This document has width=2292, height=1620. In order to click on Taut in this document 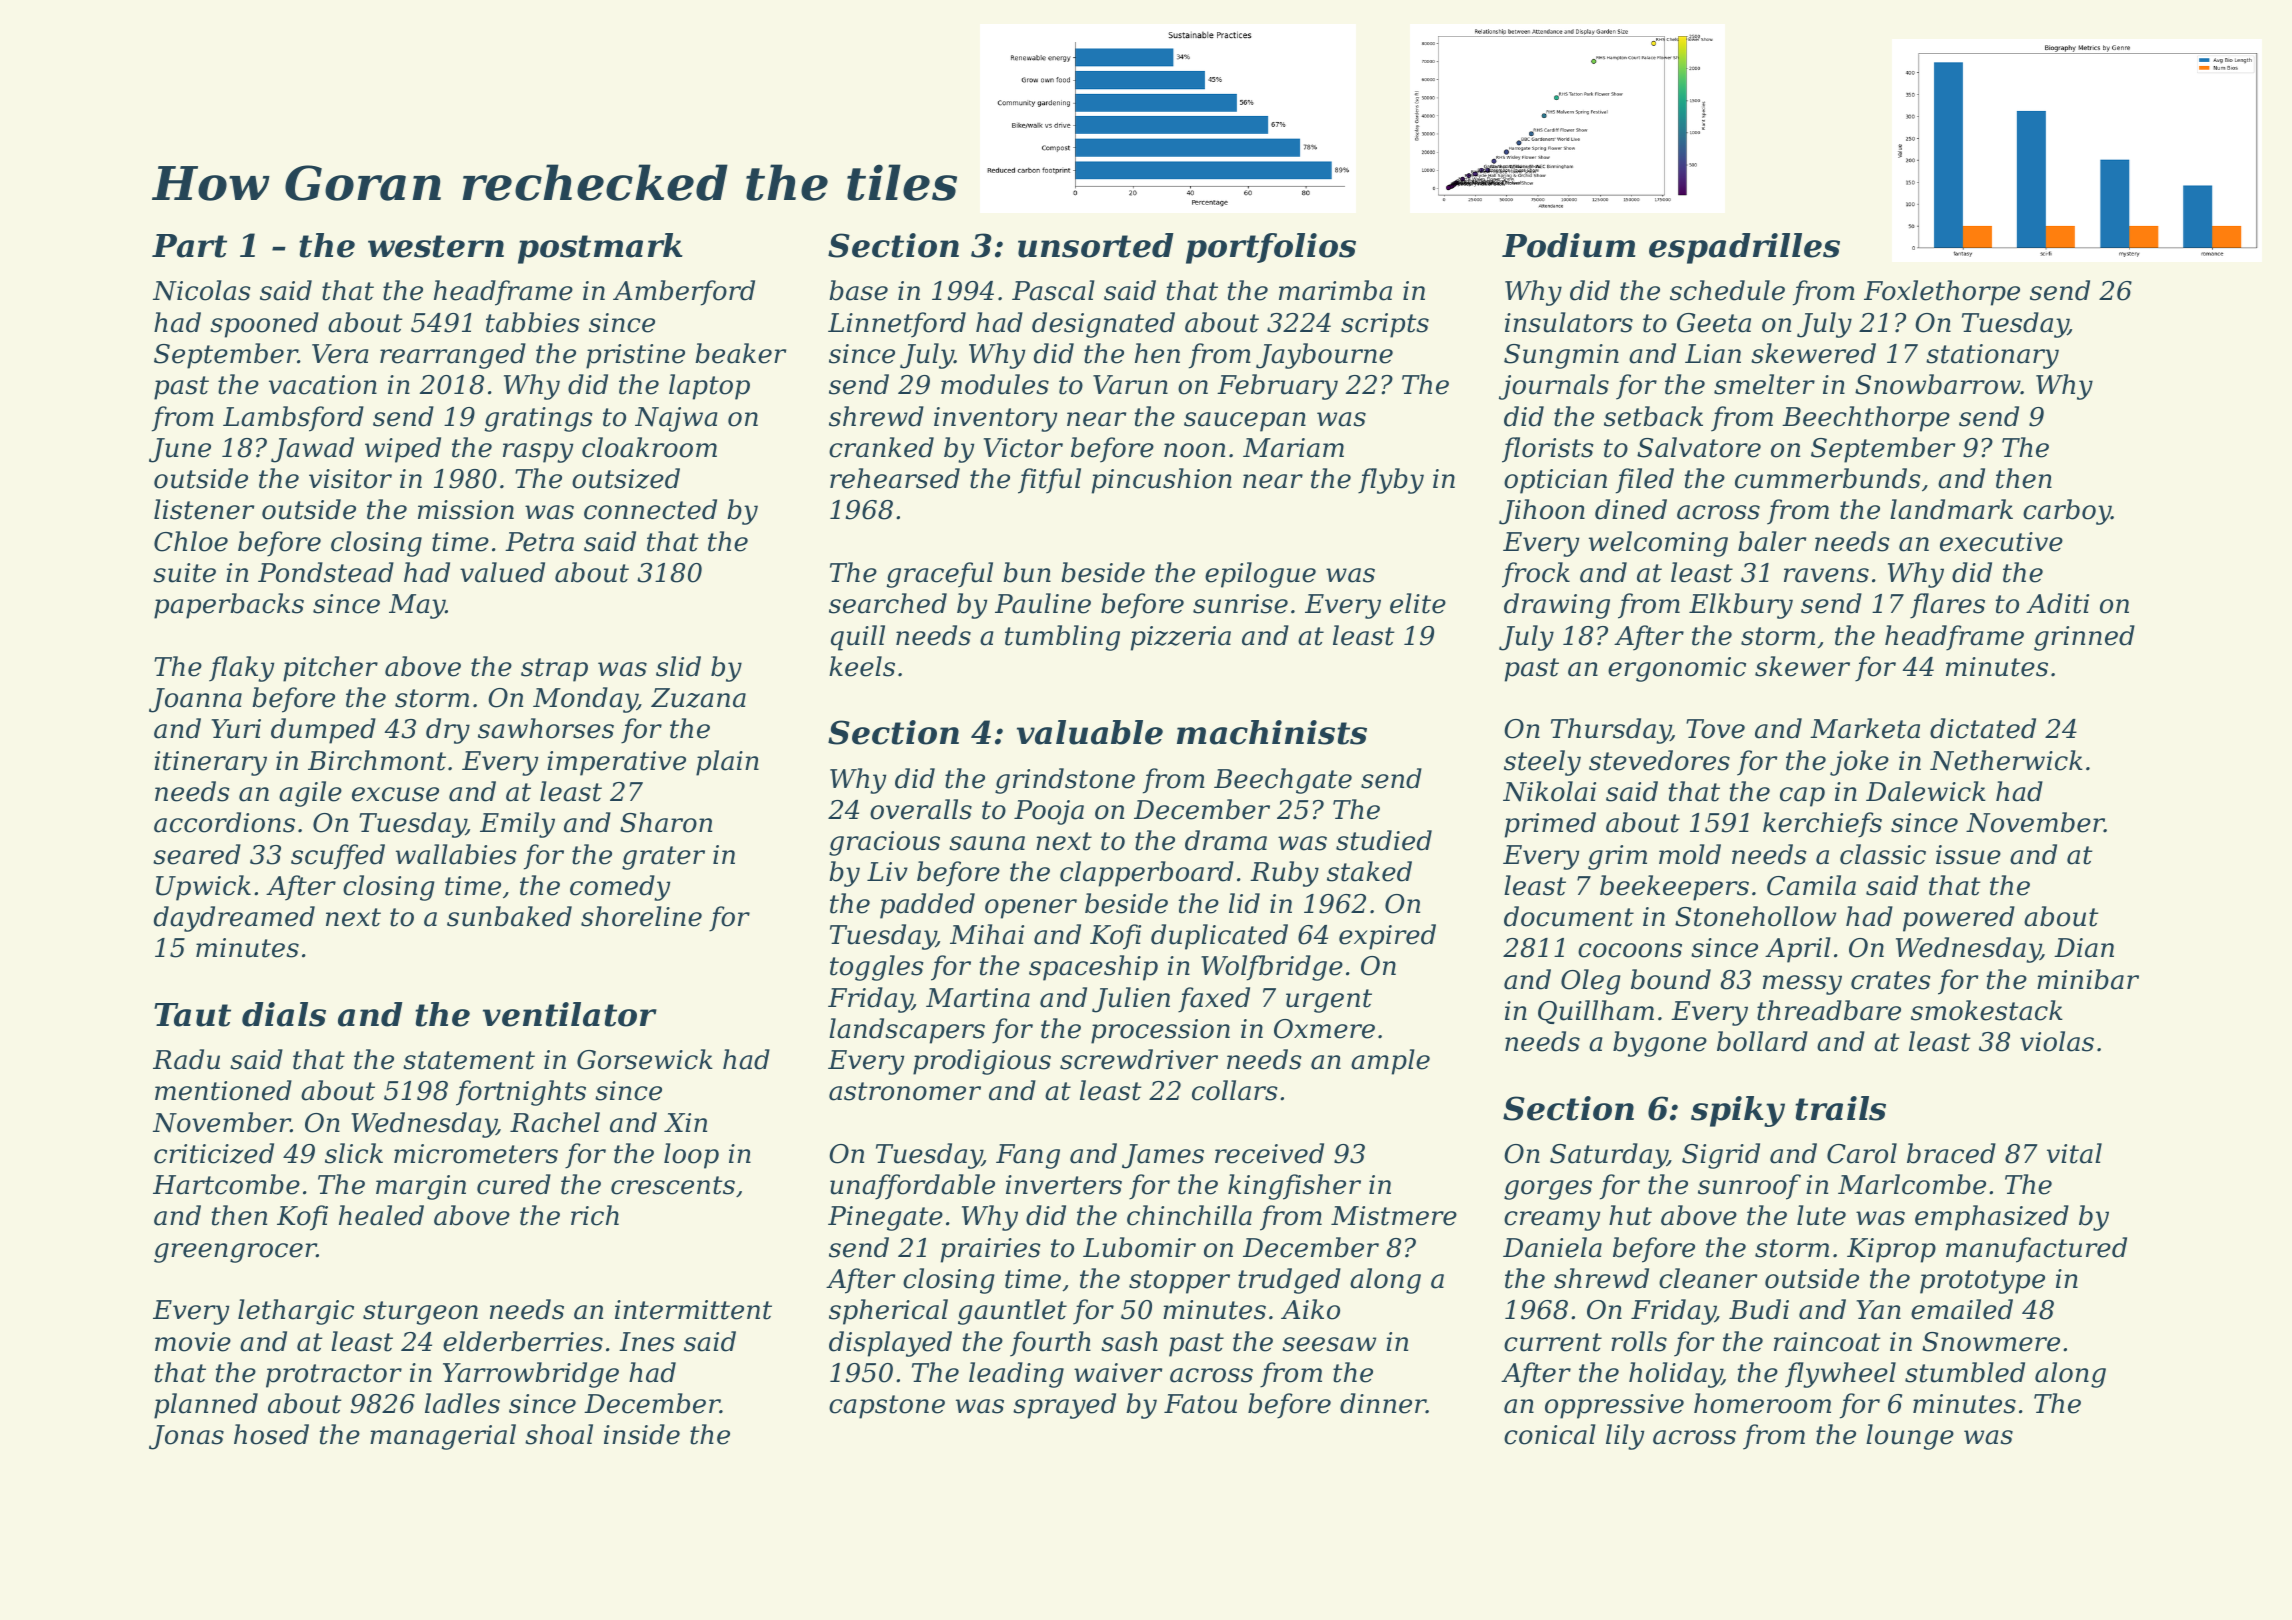, I will do `click(192, 1015)`.
